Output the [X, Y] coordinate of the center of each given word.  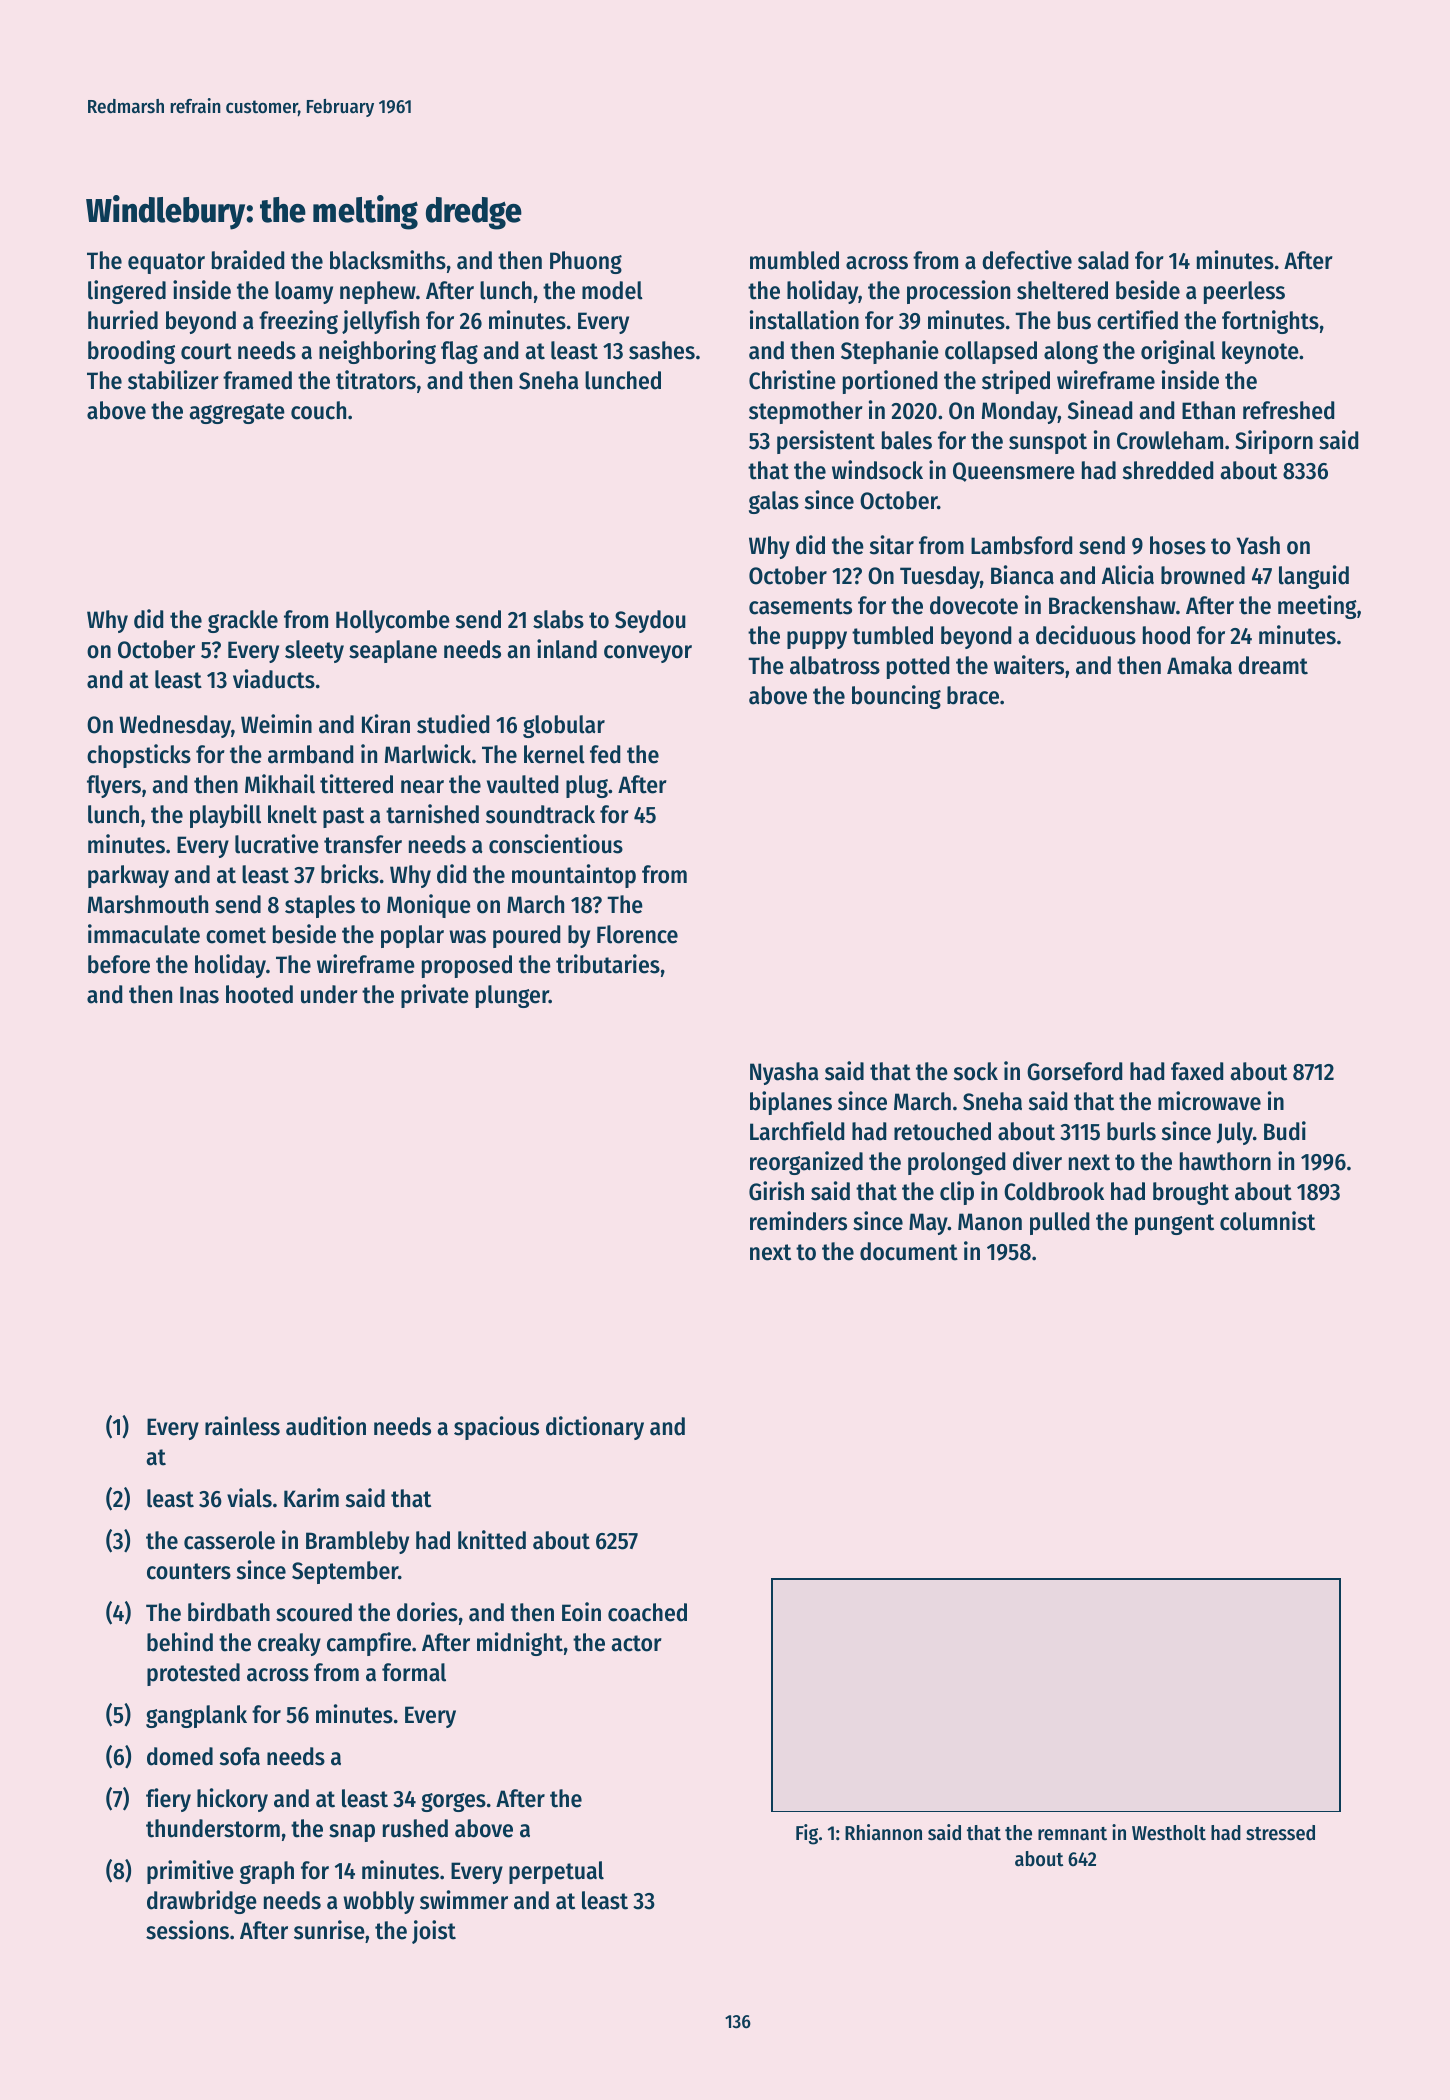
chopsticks [139, 756]
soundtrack [540, 814]
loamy [304, 292]
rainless [242, 1426]
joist [434, 1932]
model [612, 290]
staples [320, 906]
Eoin [581, 1612]
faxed [1197, 1071]
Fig [807, 1834]
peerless [1244, 292]
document [909, 1251]
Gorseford [1074, 1071]
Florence [637, 934]
